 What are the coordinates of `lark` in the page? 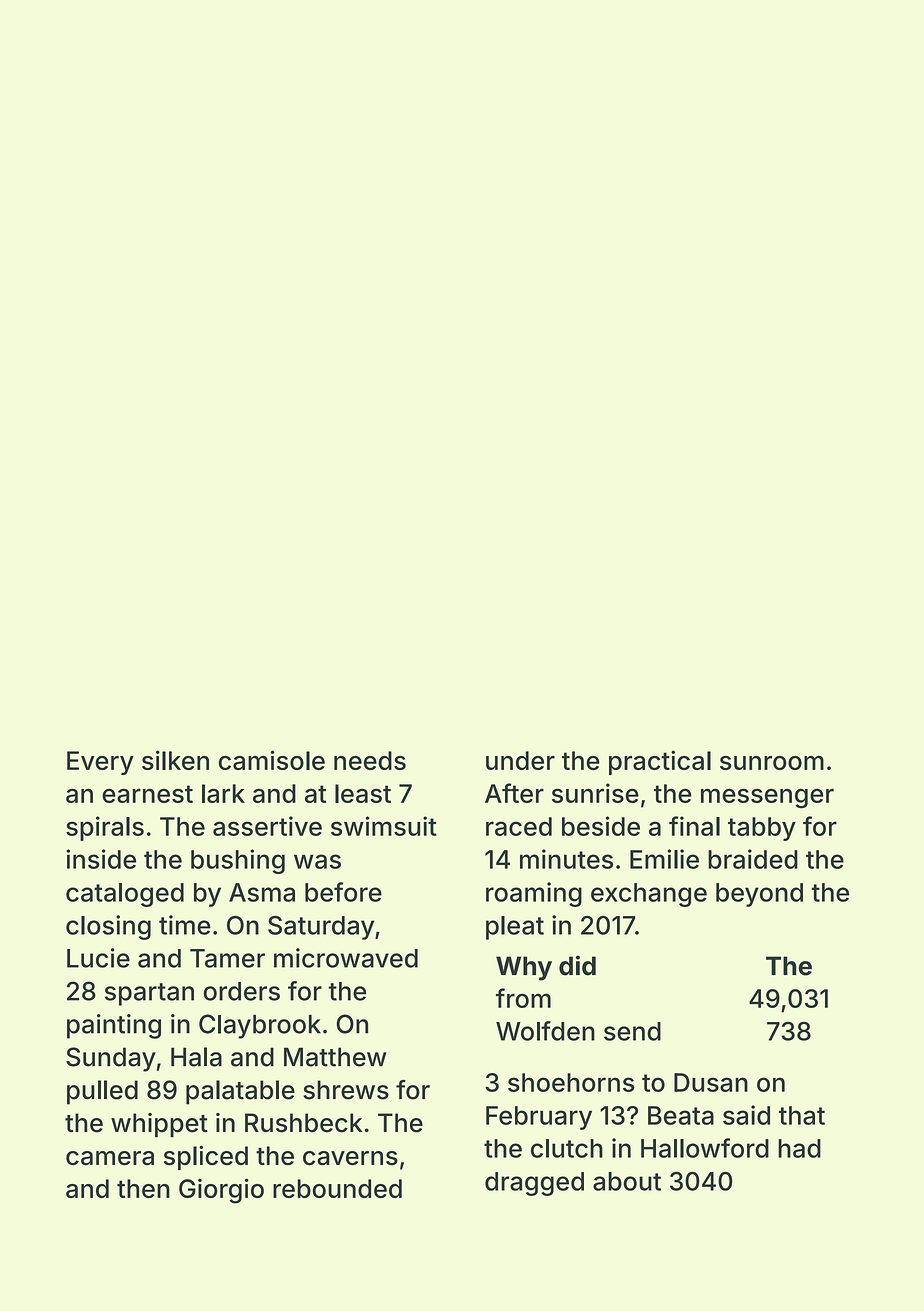 It's located at (223, 793).
